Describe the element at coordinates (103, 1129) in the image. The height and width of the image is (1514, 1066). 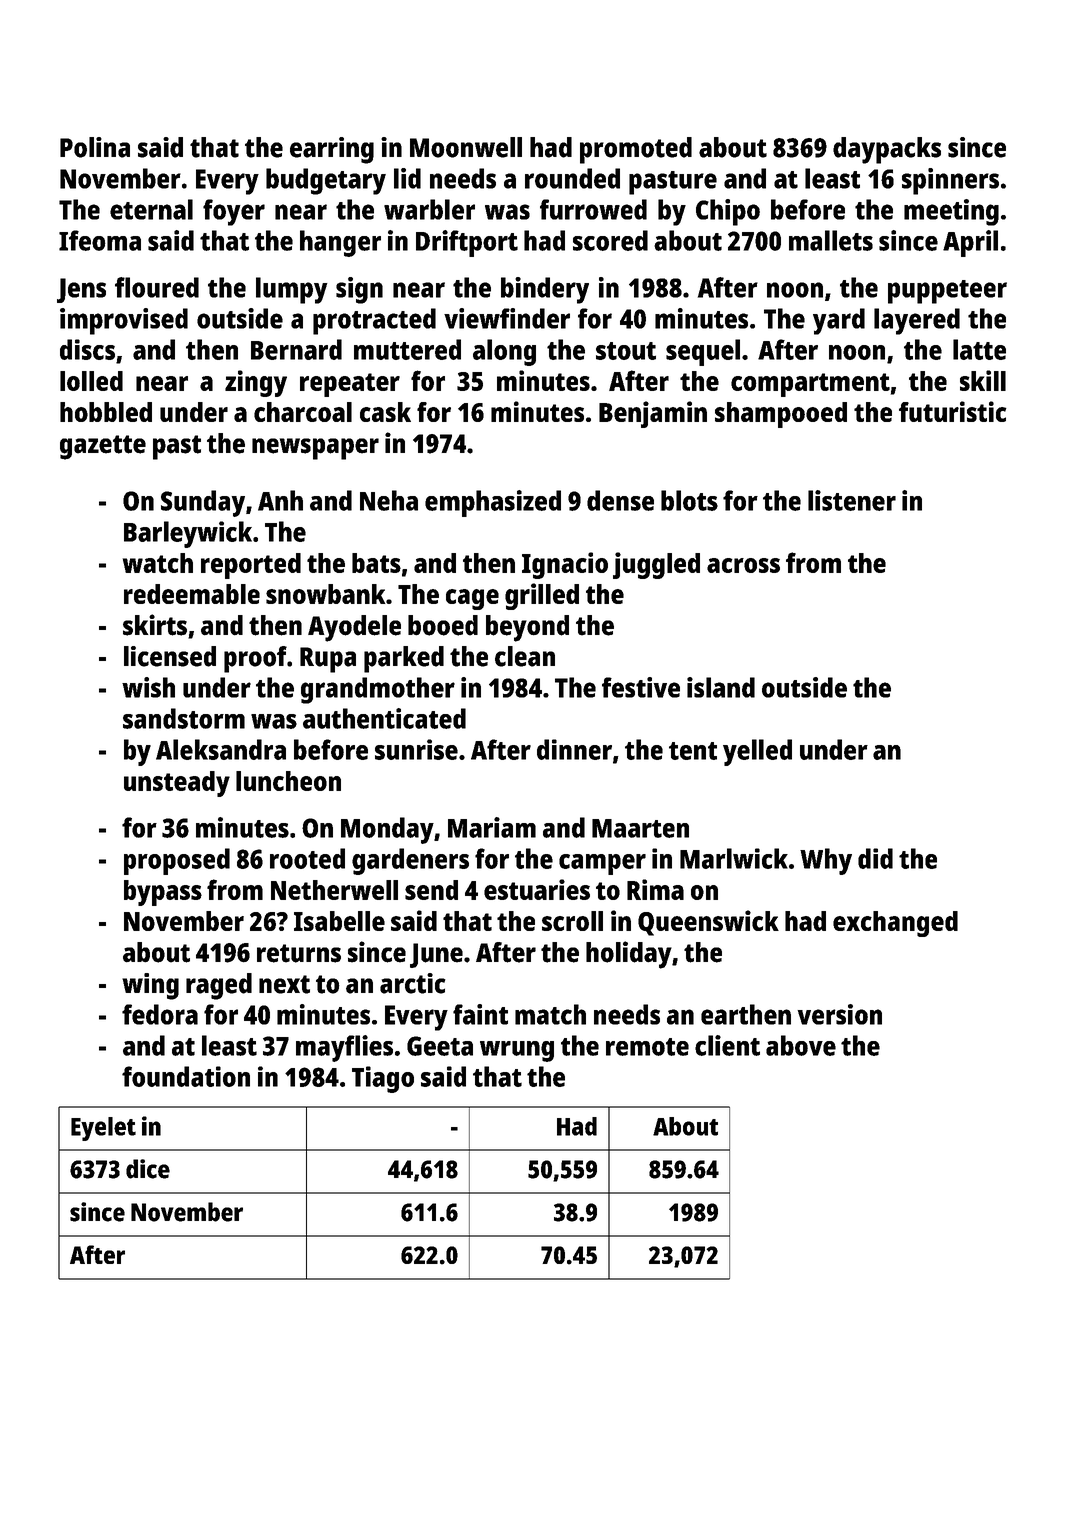
I see `Eyelet` at that location.
